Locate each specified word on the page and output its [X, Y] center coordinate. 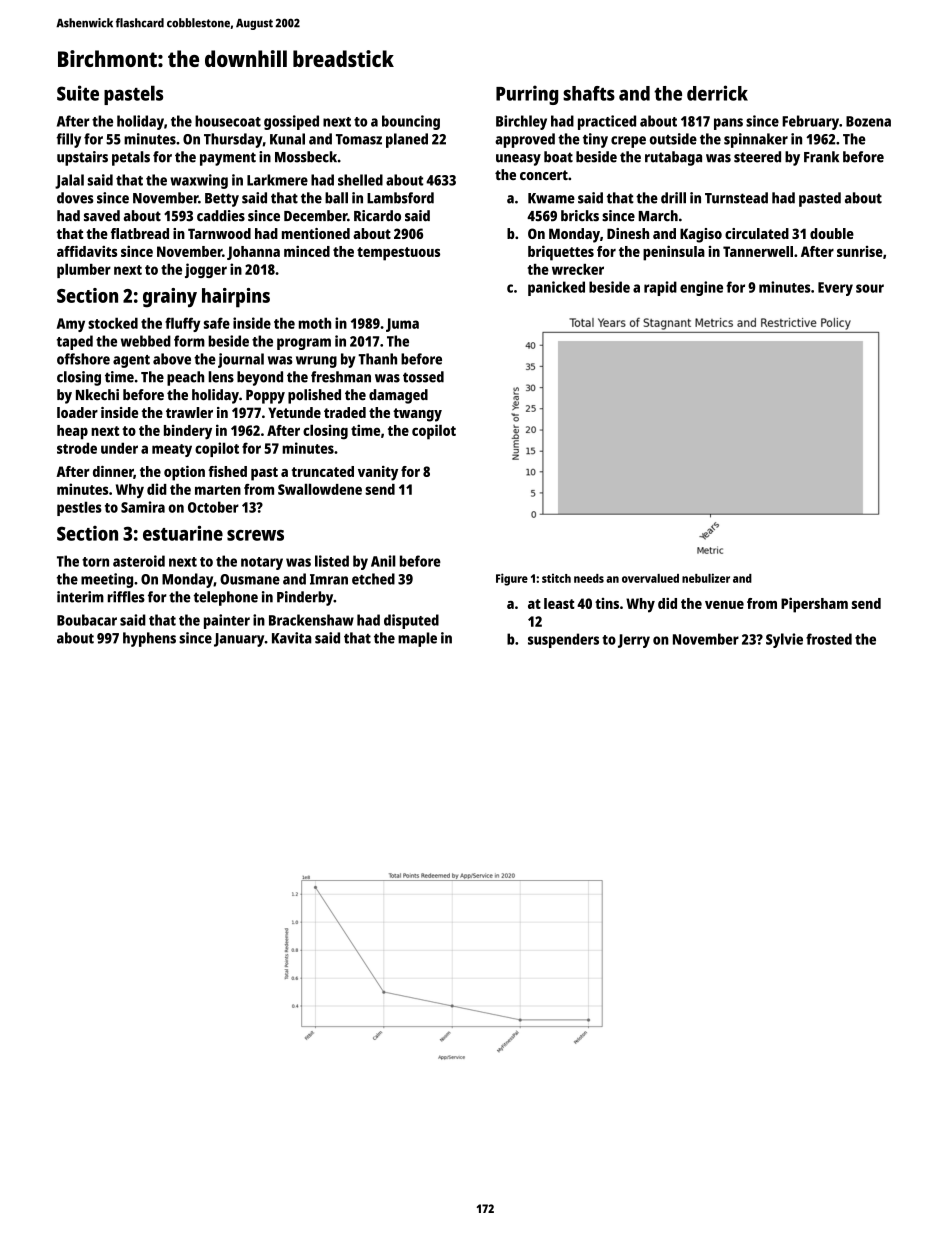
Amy [71, 325]
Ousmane [250, 579]
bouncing [411, 122]
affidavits [87, 251]
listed [332, 561]
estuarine [183, 533]
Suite [78, 93]
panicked [556, 288]
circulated [757, 233]
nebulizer [706, 578]
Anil [383, 561]
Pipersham [814, 605]
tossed [423, 377]
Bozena [868, 121]
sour [870, 288]
